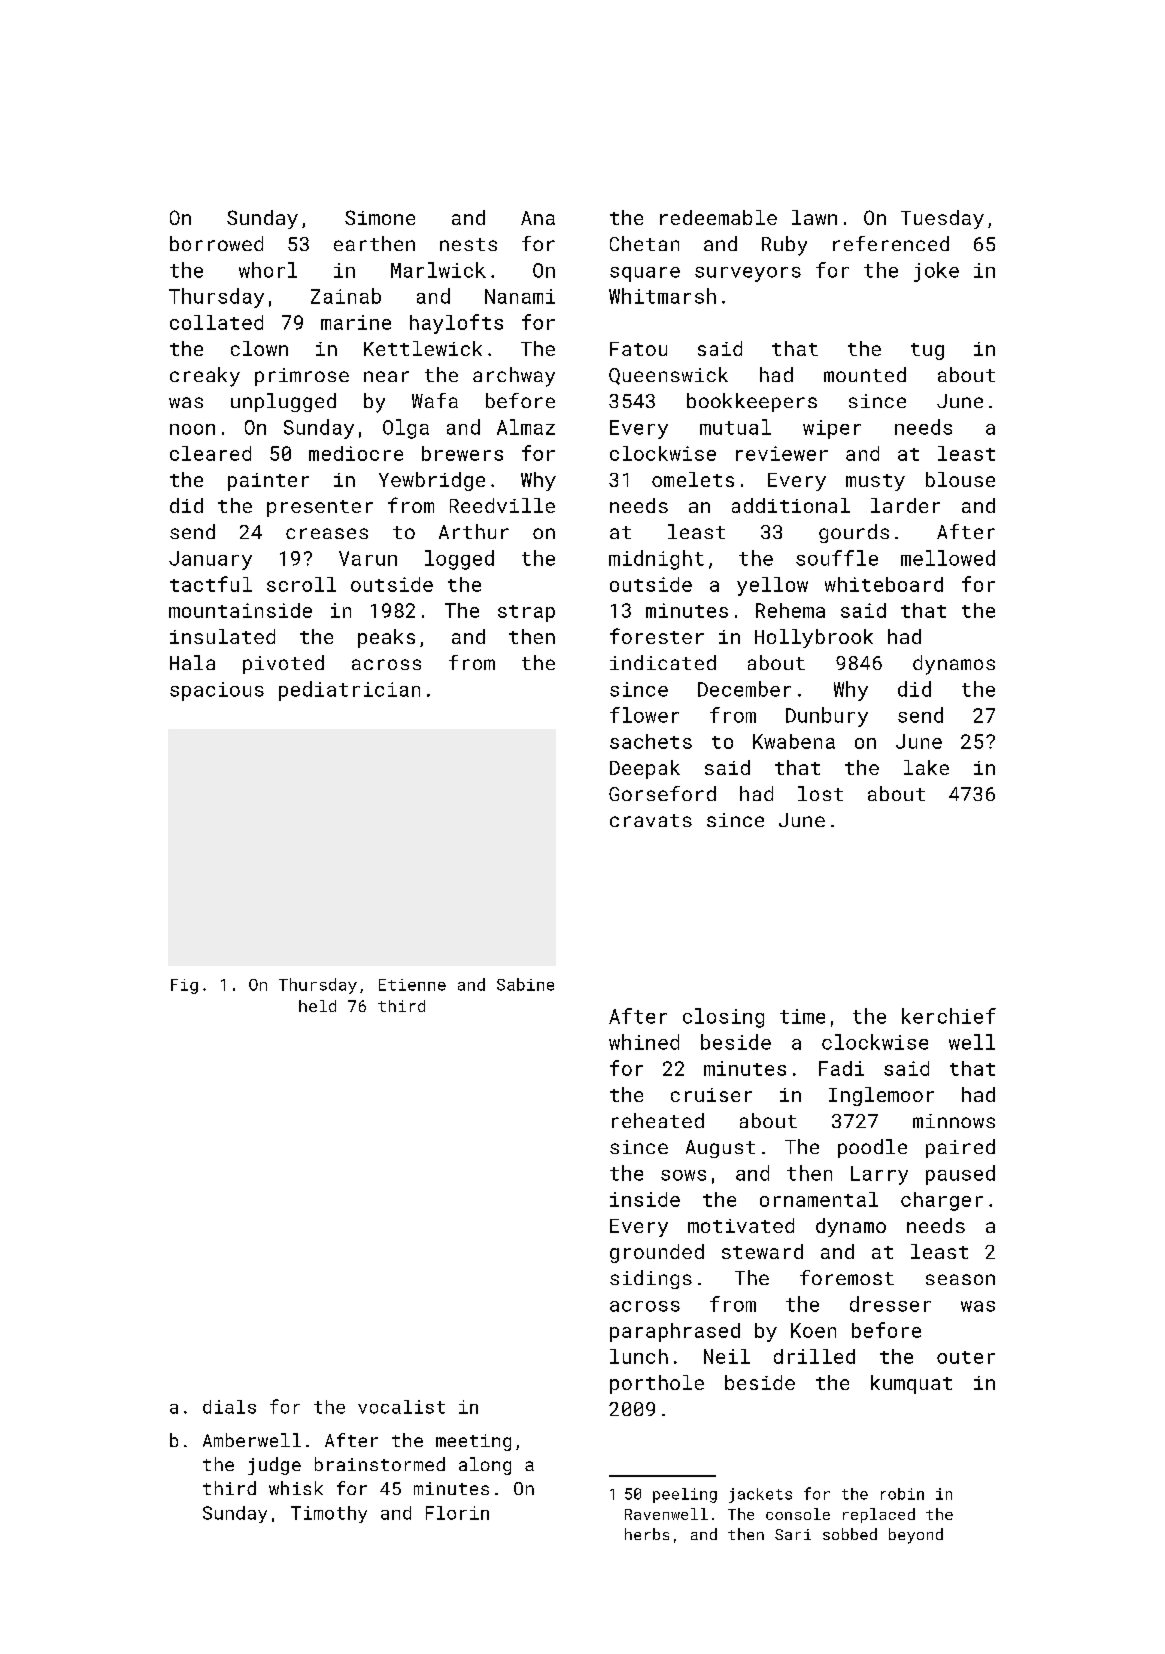 The height and width of the page is (1654, 1165). I want to click on redeemable, so click(718, 217).
